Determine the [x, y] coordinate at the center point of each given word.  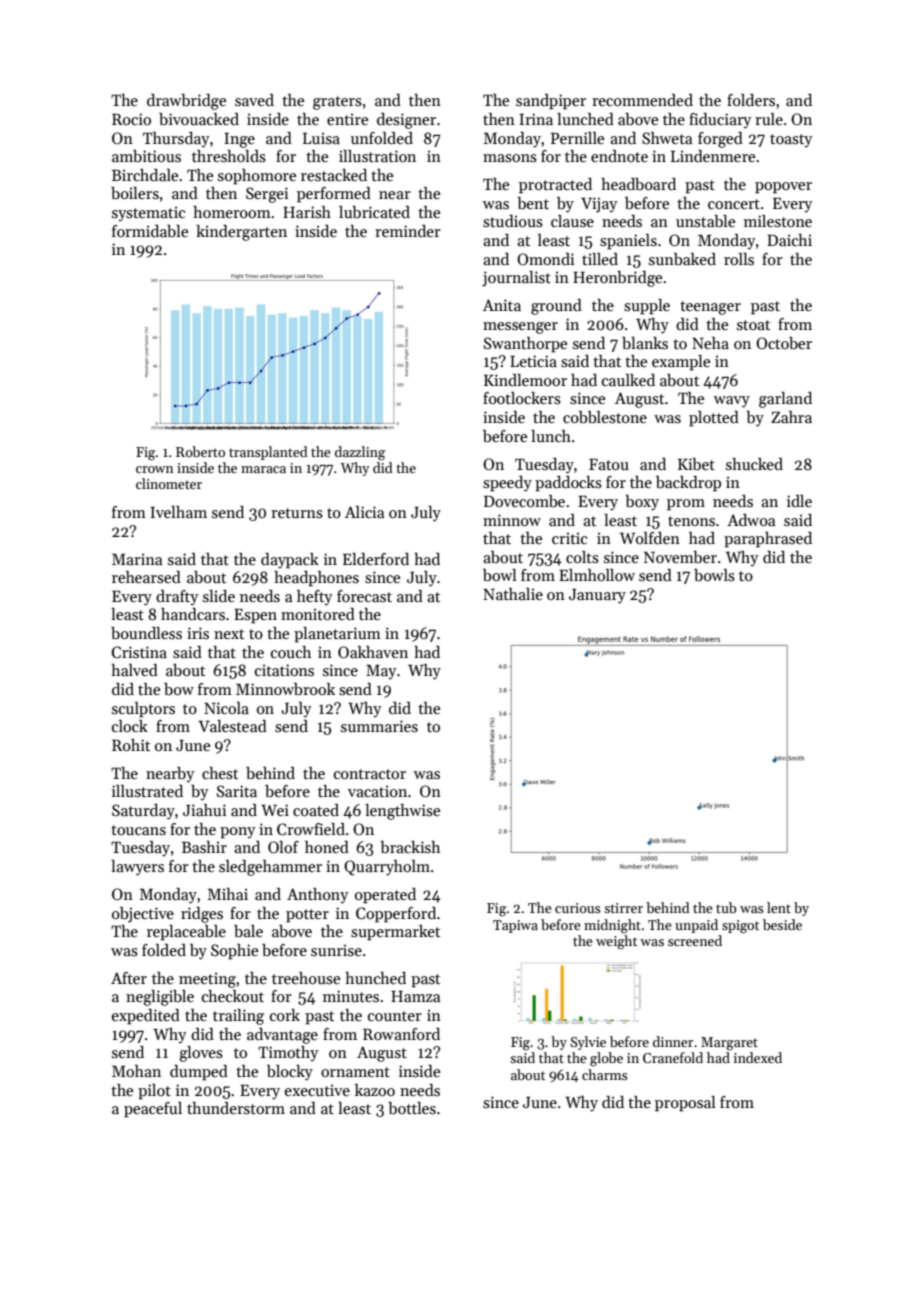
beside [782, 924]
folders [751, 100]
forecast [364, 596]
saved [254, 100]
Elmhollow [597, 575]
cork [285, 1015]
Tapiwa [515, 926]
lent [779, 907]
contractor [370, 774]
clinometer [169, 483]
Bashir [204, 847]
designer [406, 121]
